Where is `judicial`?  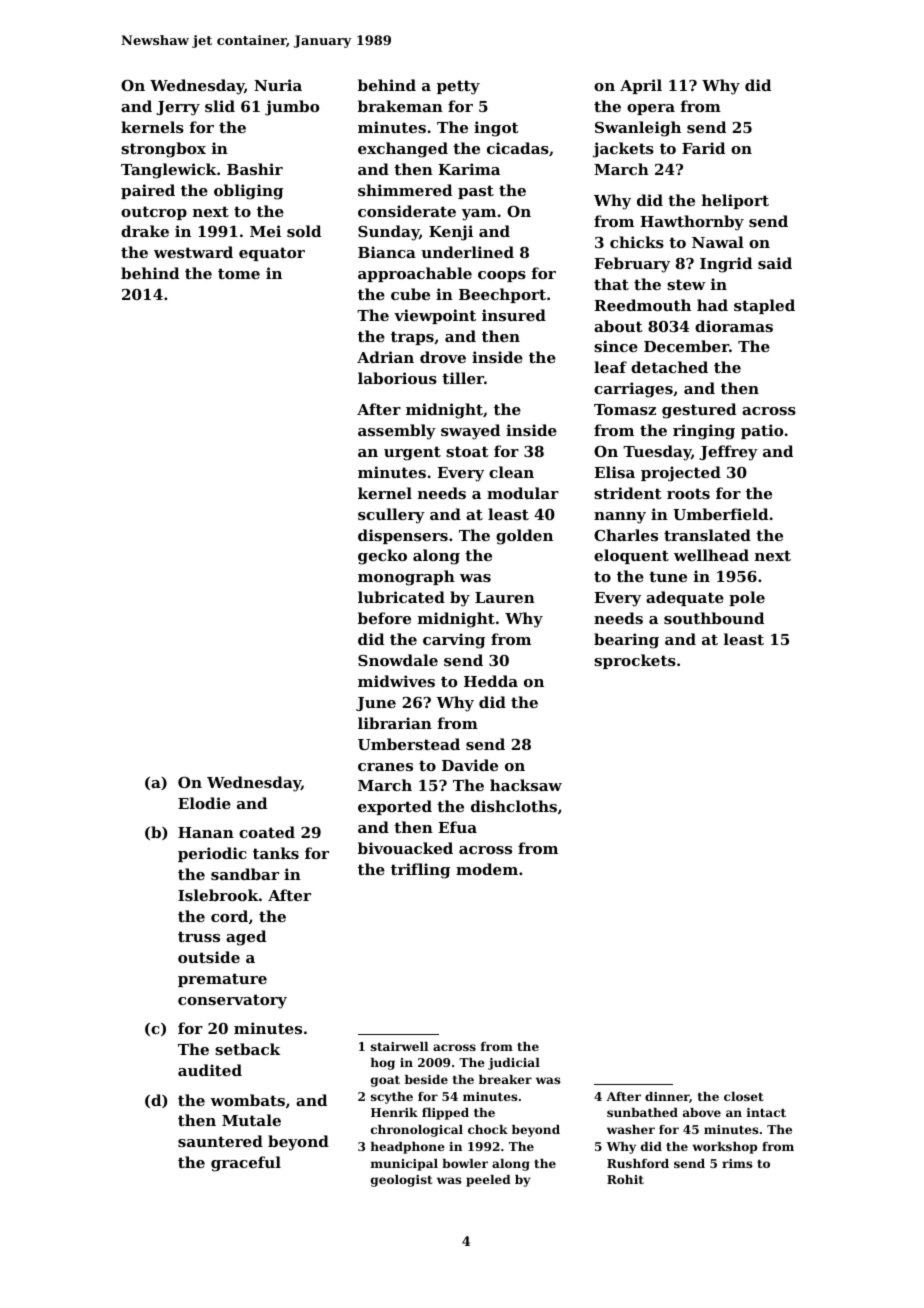 judicial is located at coordinates (514, 1064).
